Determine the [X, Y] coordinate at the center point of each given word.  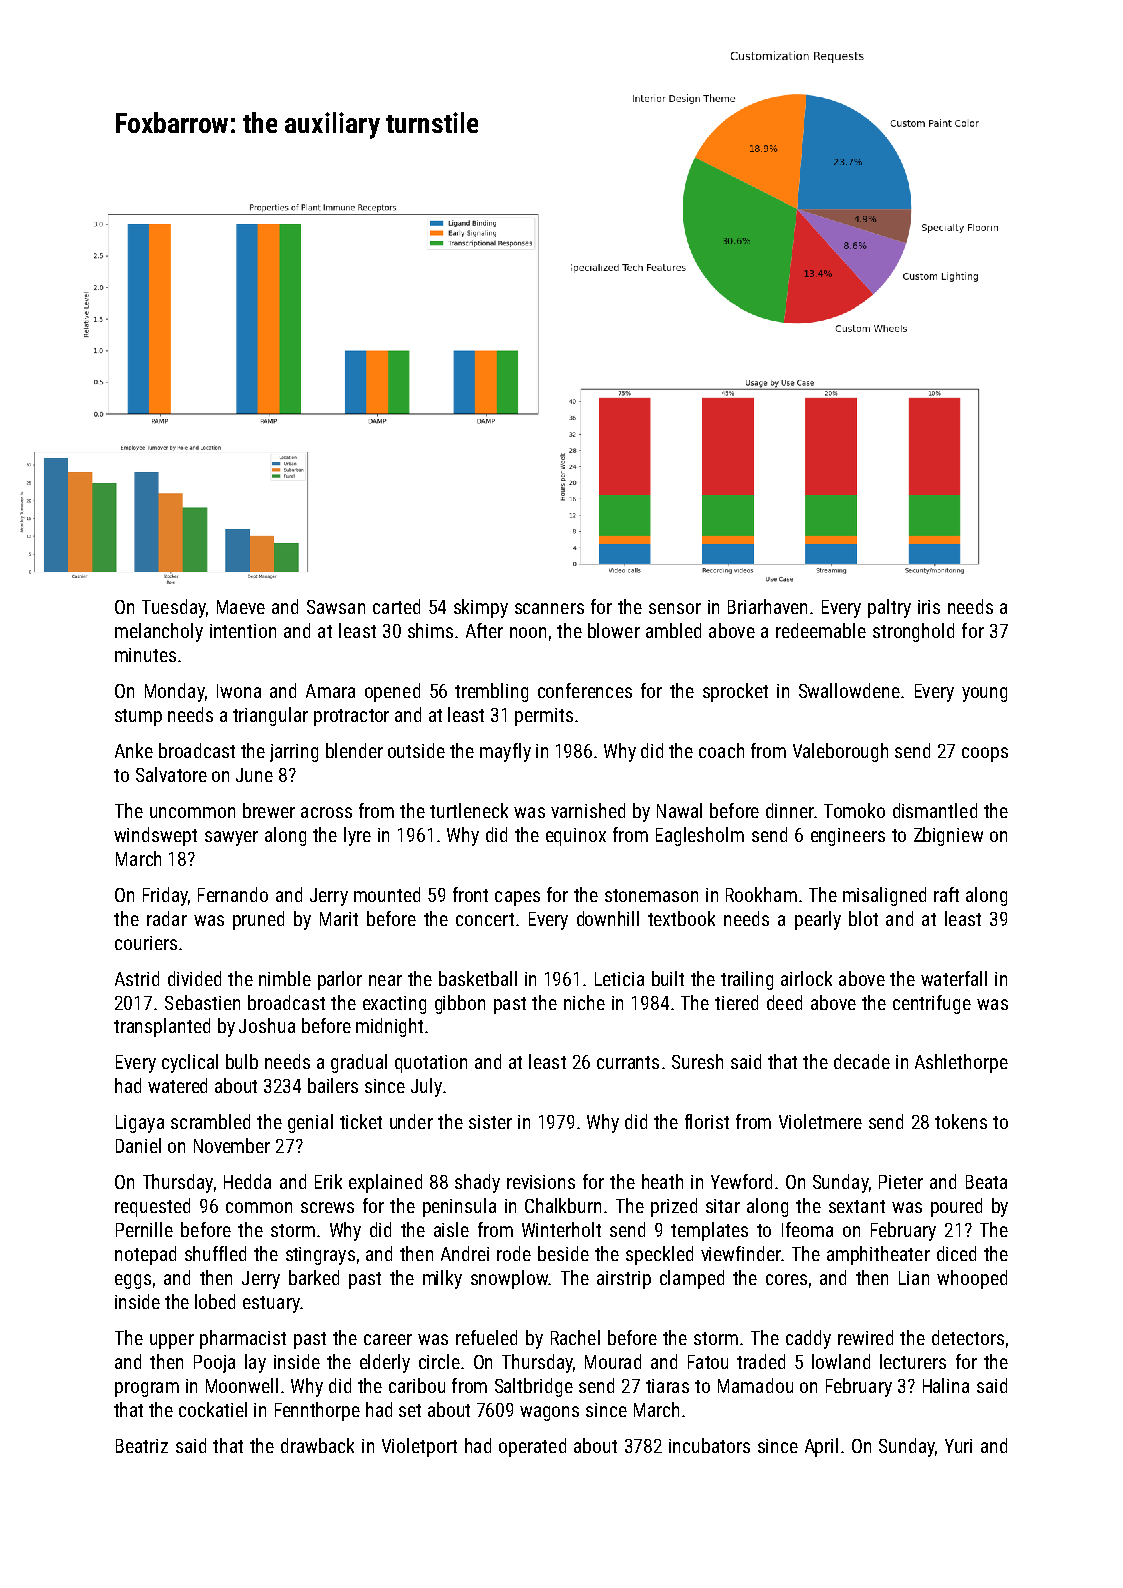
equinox [576, 837]
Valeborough [840, 752]
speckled [659, 1255]
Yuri [958, 1446]
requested [152, 1207]
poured [956, 1207]
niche [584, 1002]
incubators [709, 1445]
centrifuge [932, 1004]
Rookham [761, 894]
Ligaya [140, 1124]
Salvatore [171, 774]
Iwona [239, 691]
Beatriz [142, 1446]
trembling [491, 692]
